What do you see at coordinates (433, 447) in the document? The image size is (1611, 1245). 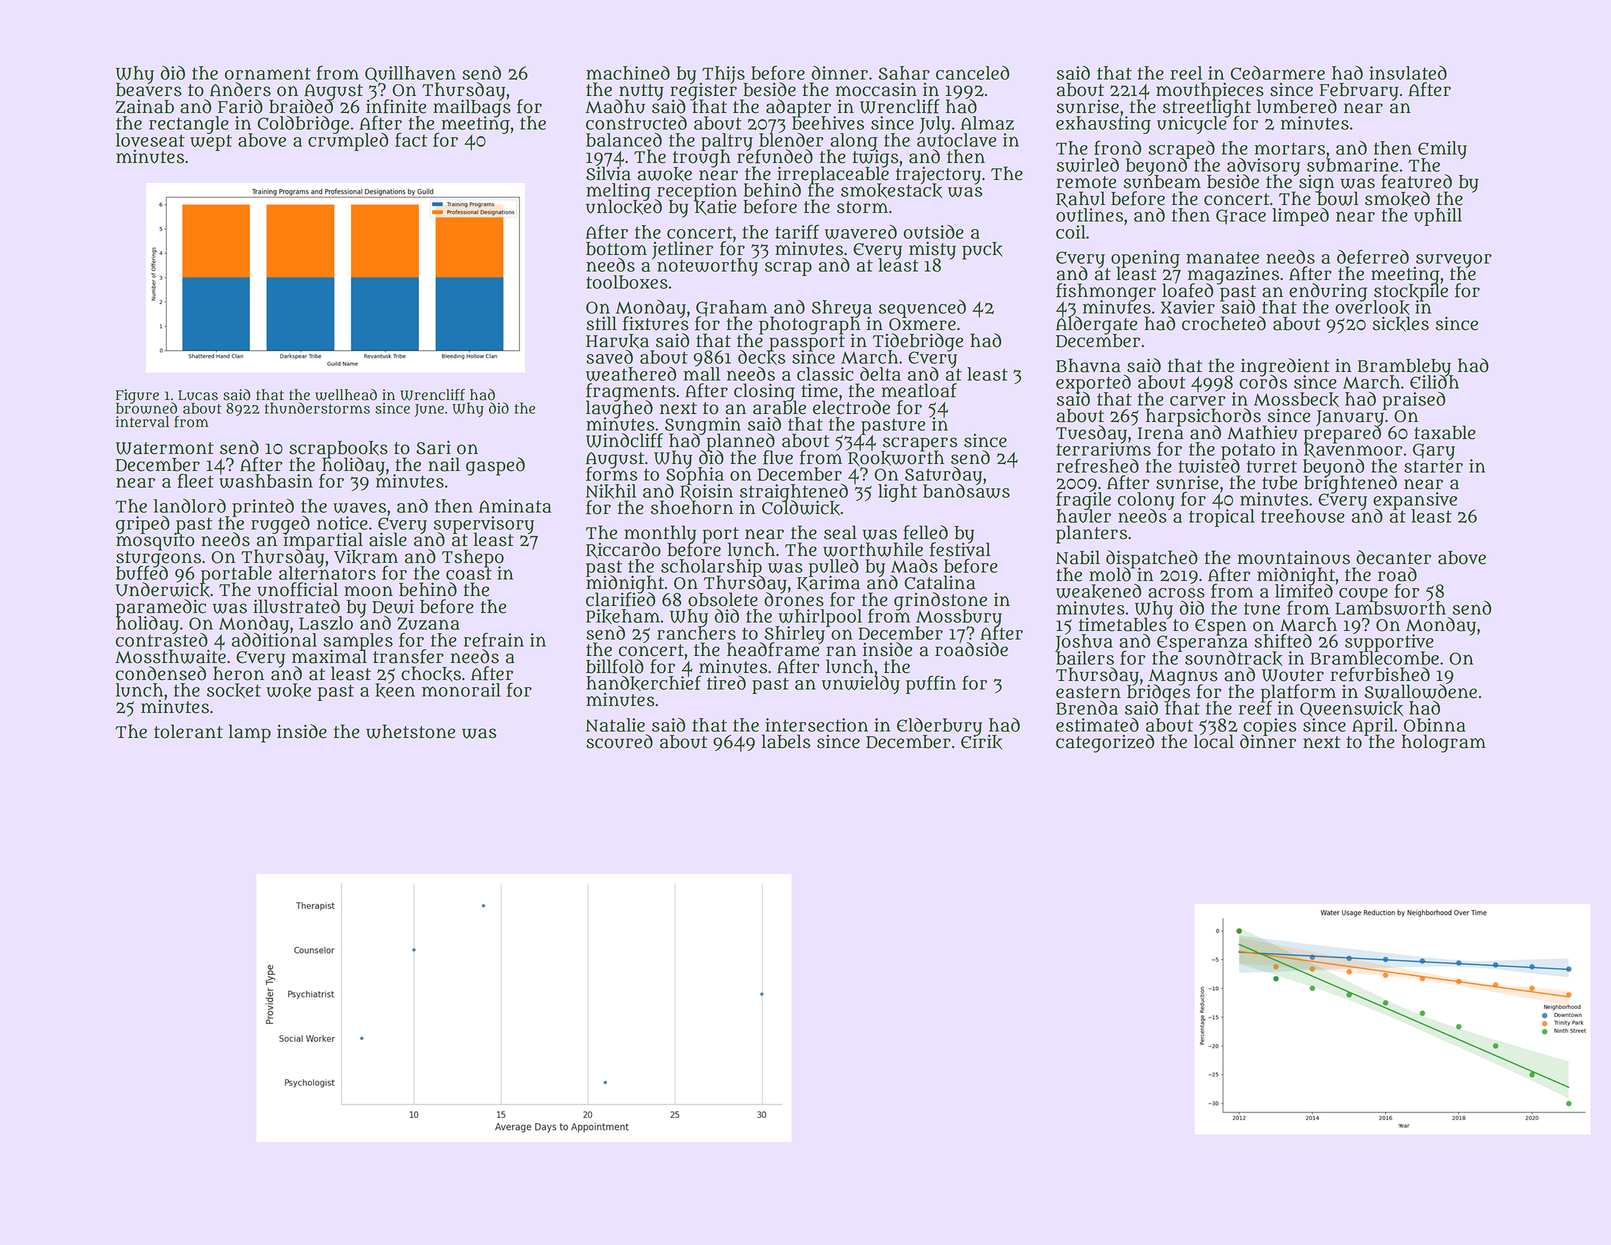 I see `Sari` at bounding box center [433, 447].
